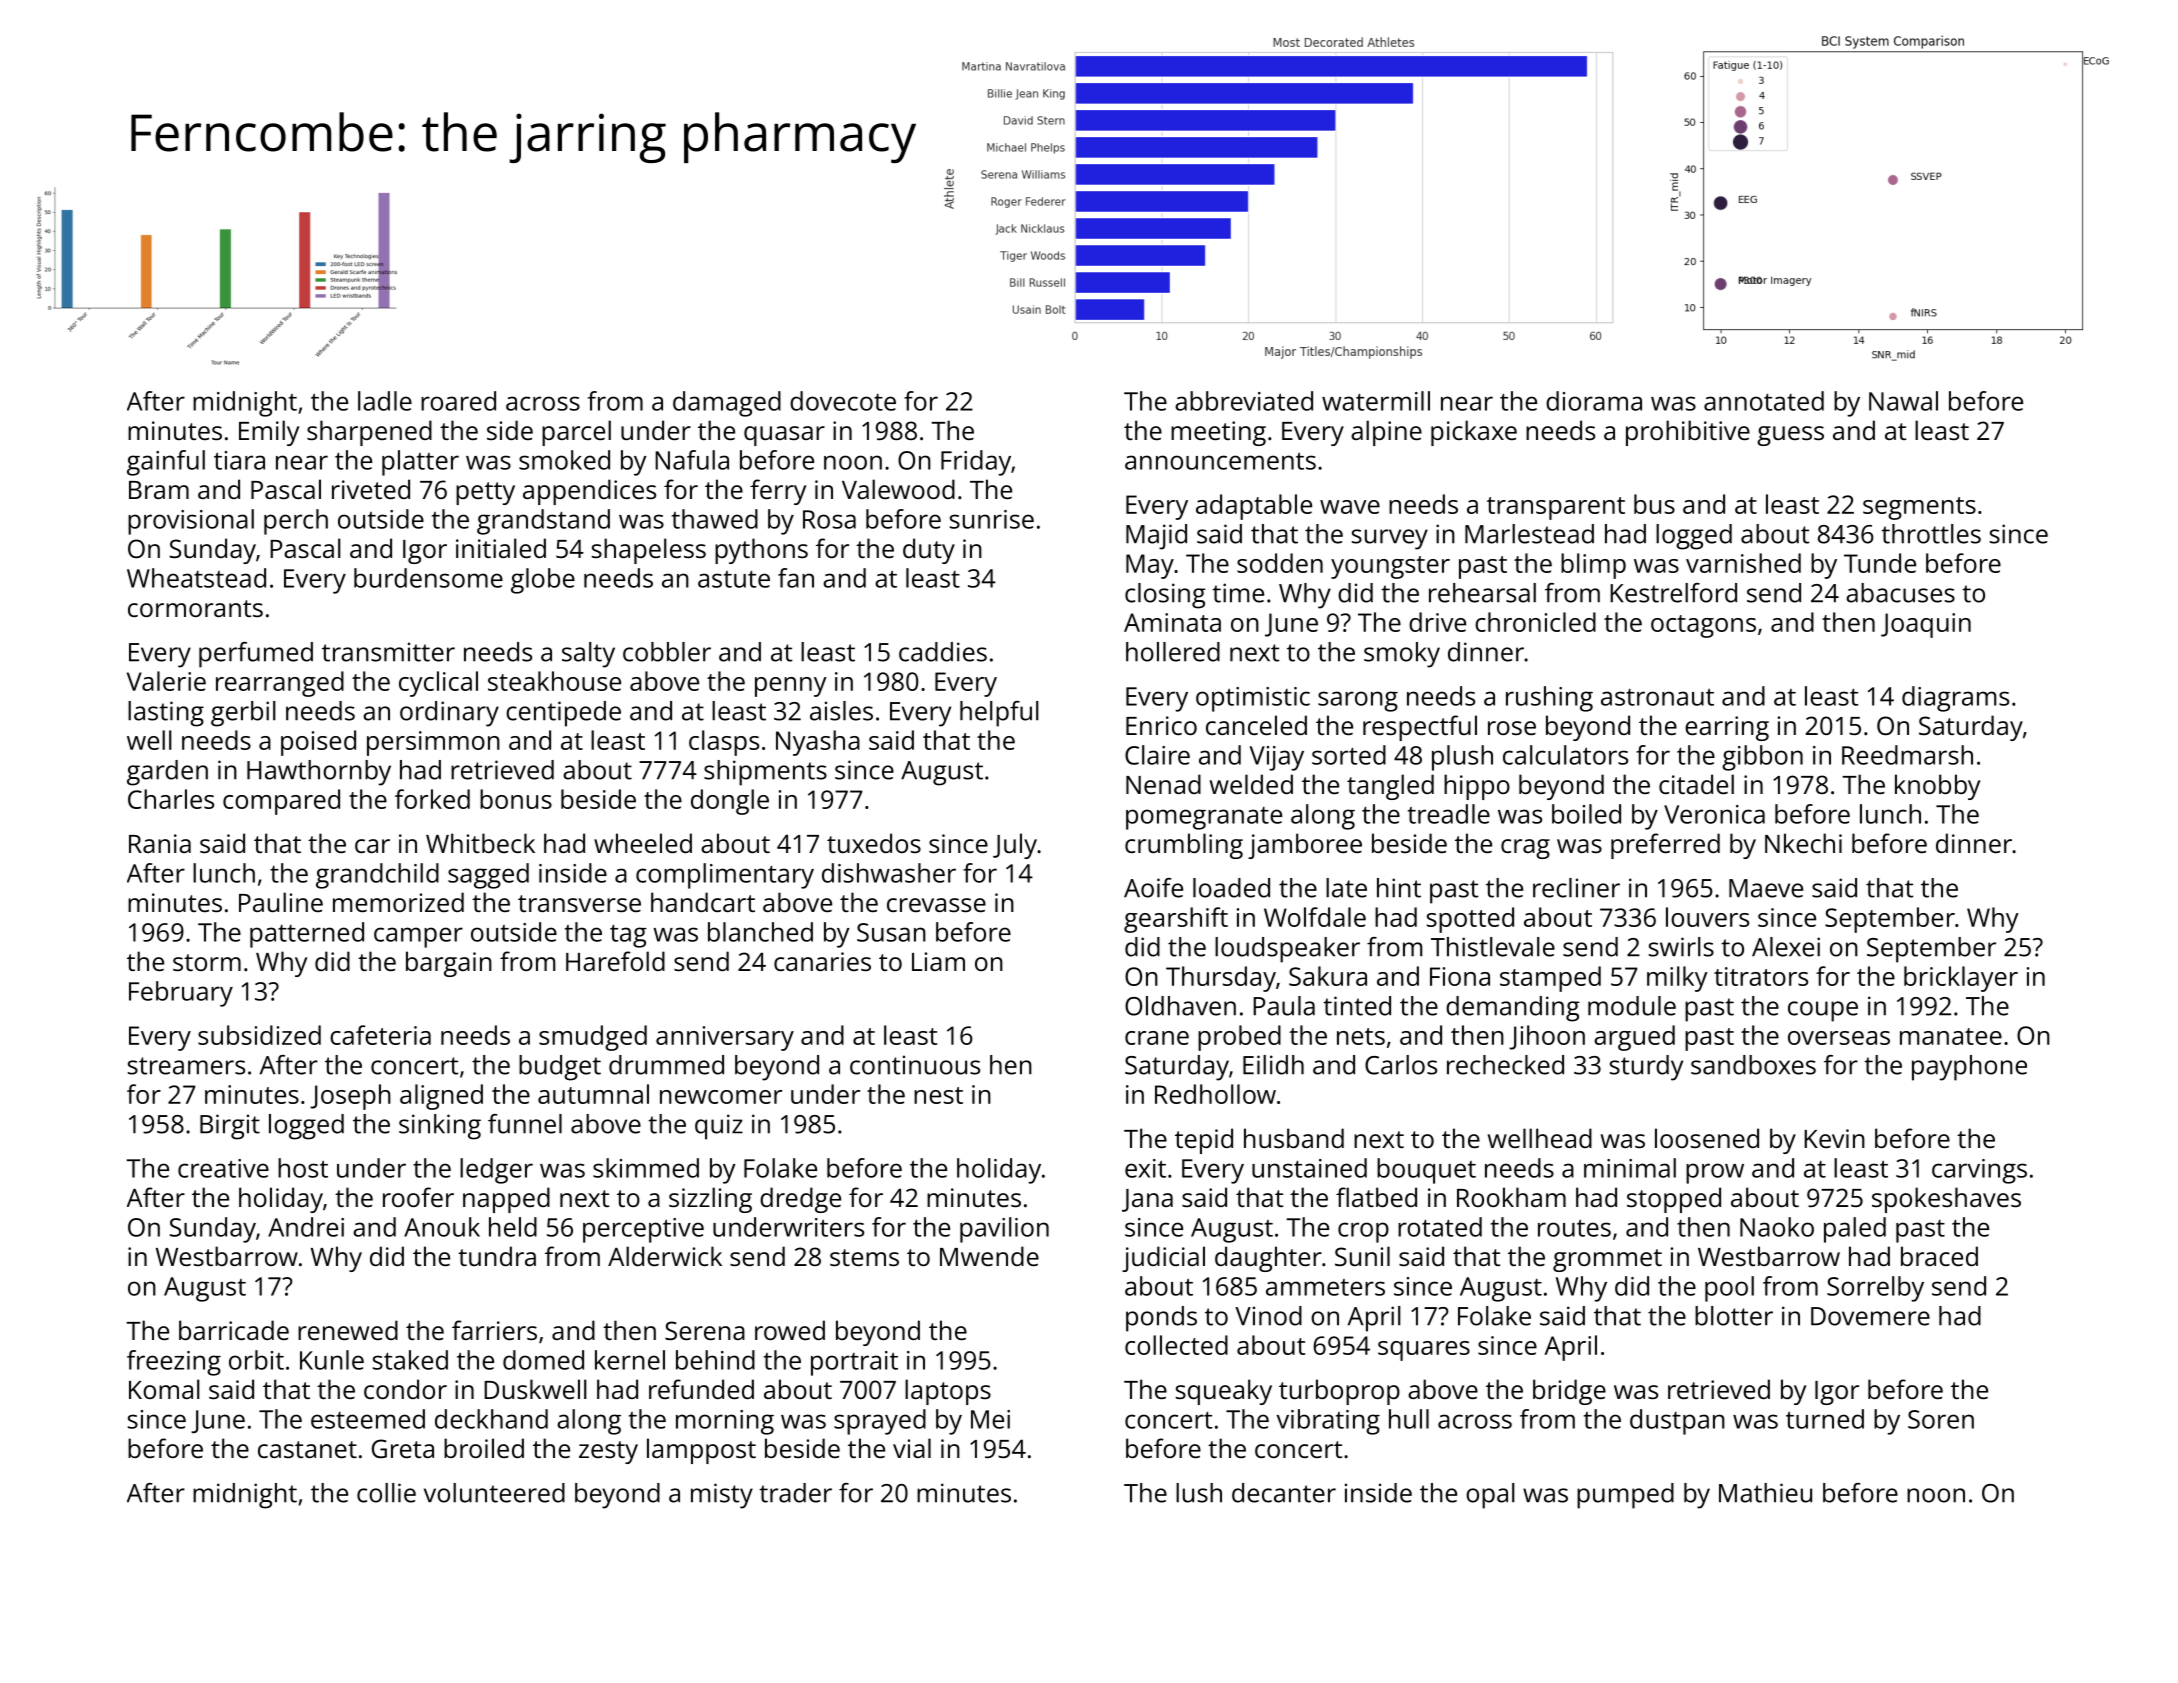  Describe the element at coordinates (166, 463) in the page. I see `gainful` at that location.
